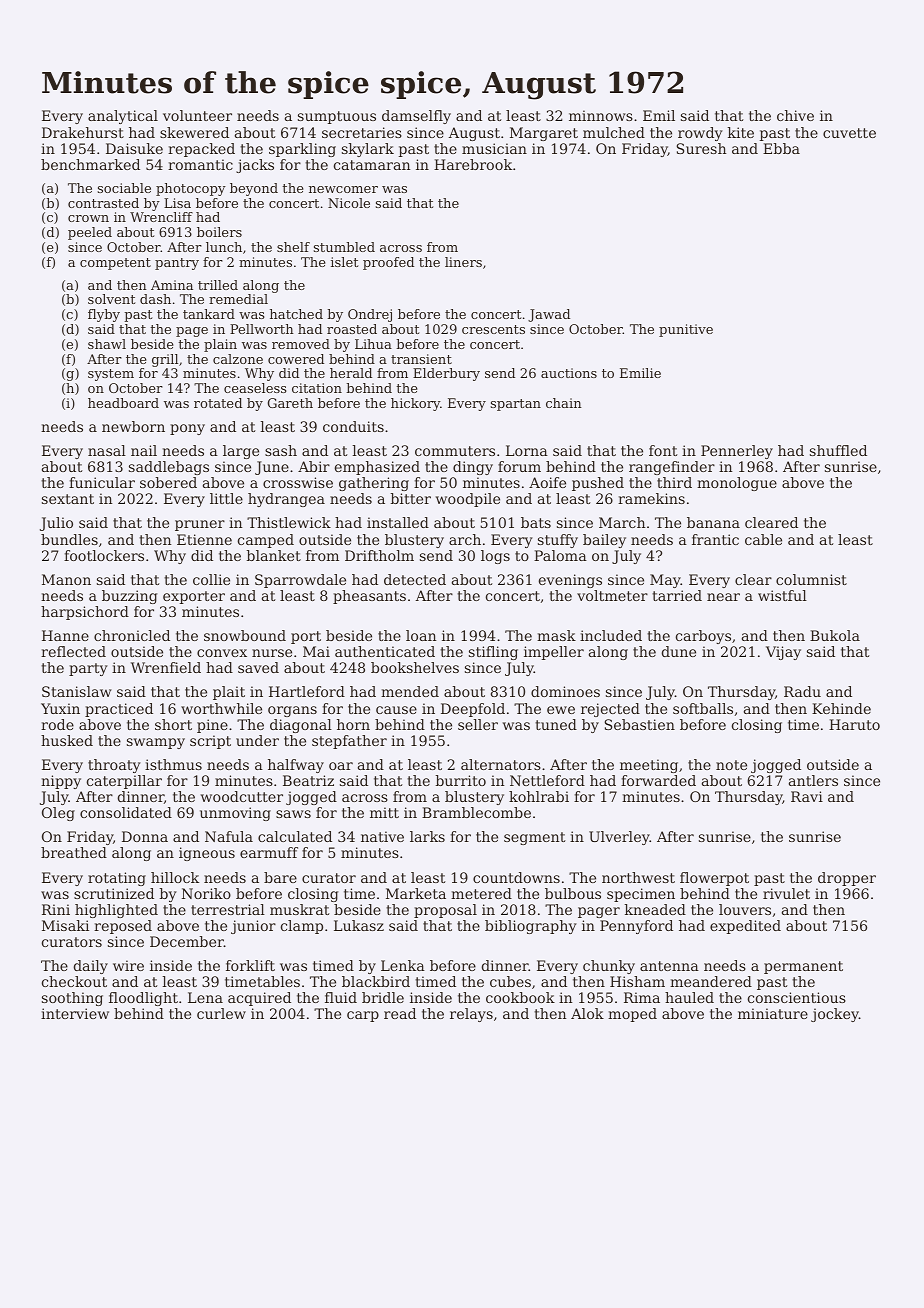 The image size is (924, 1308). I want to click on Lenka, so click(403, 965).
